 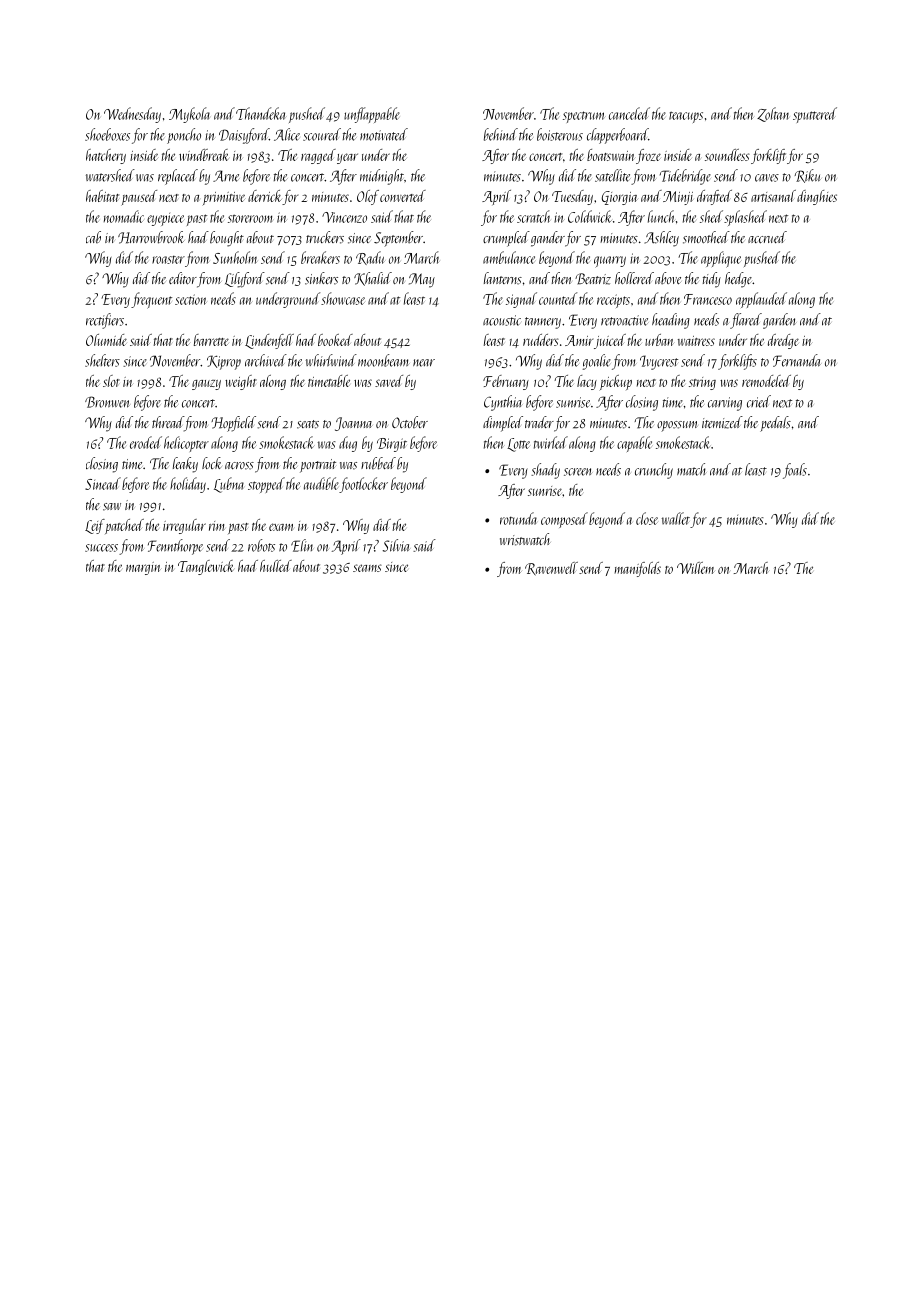 I want to click on Birgit, so click(x=392, y=445).
